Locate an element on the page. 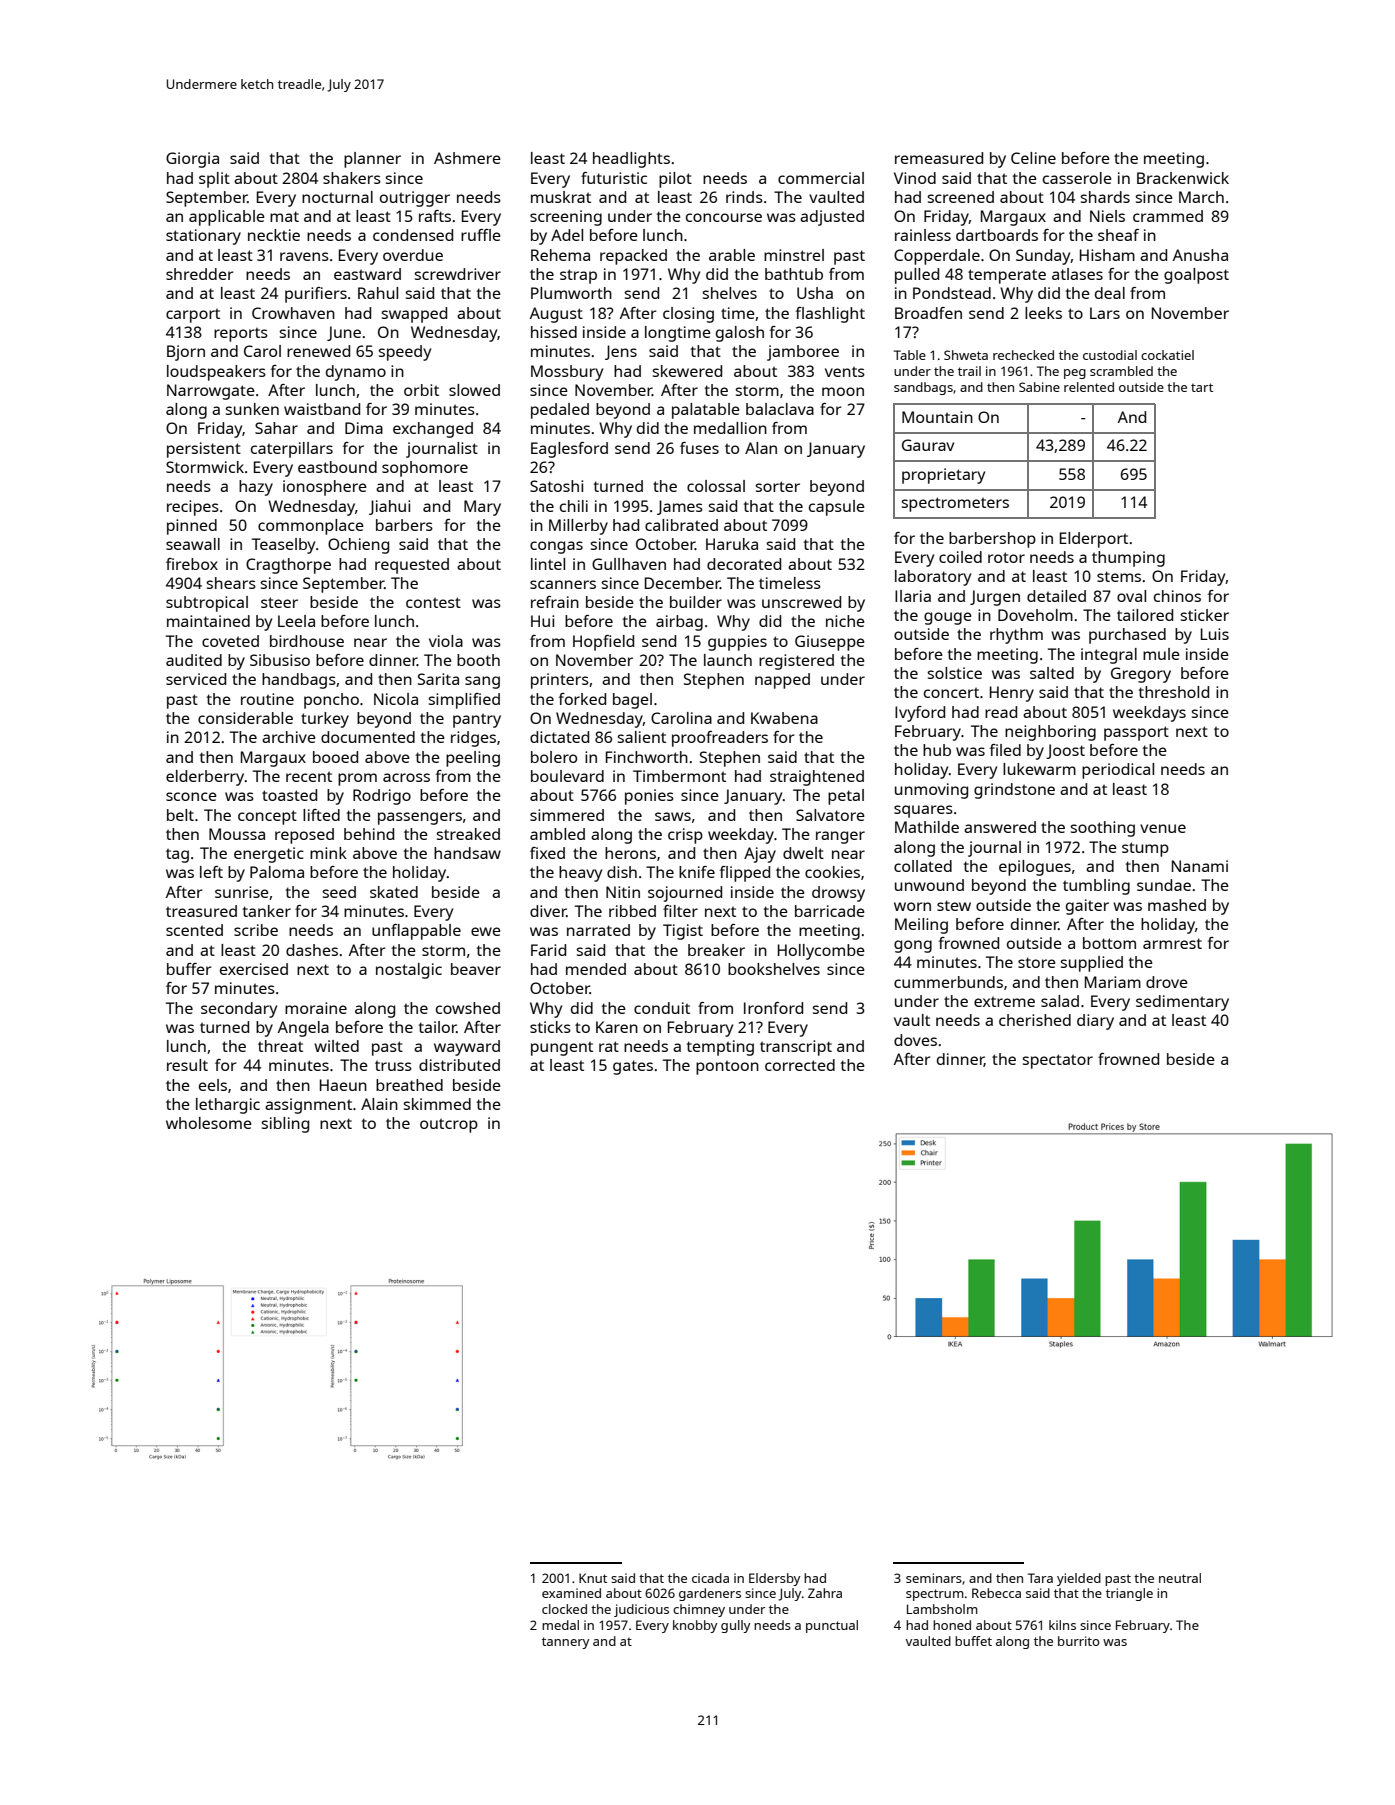 This page has height=1805, width=1395. Giorgia is located at coordinates (192, 160).
